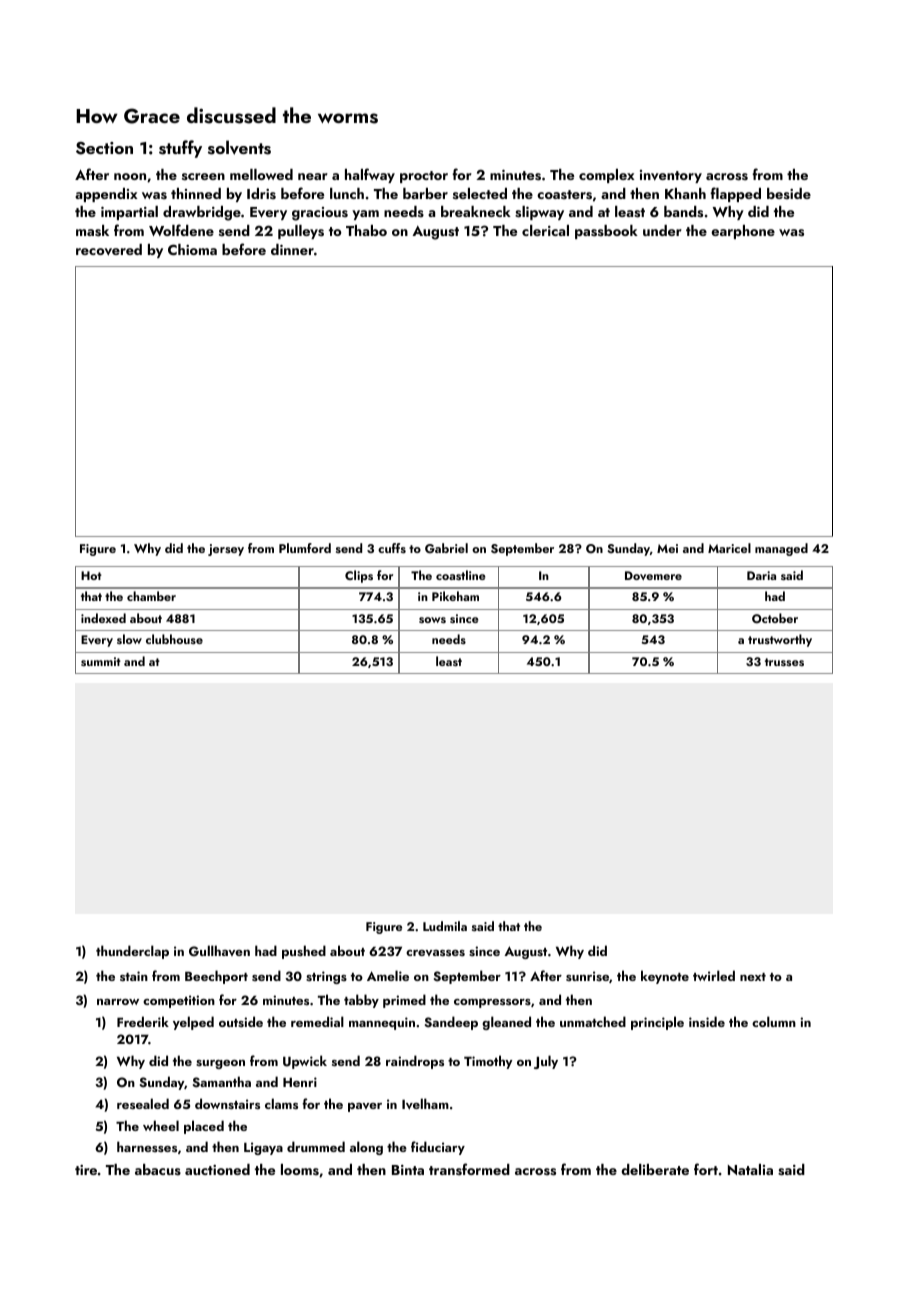 This page has height=1316, width=908. What do you see at coordinates (109, 250) in the page?
I see `recovered` at bounding box center [109, 250].
